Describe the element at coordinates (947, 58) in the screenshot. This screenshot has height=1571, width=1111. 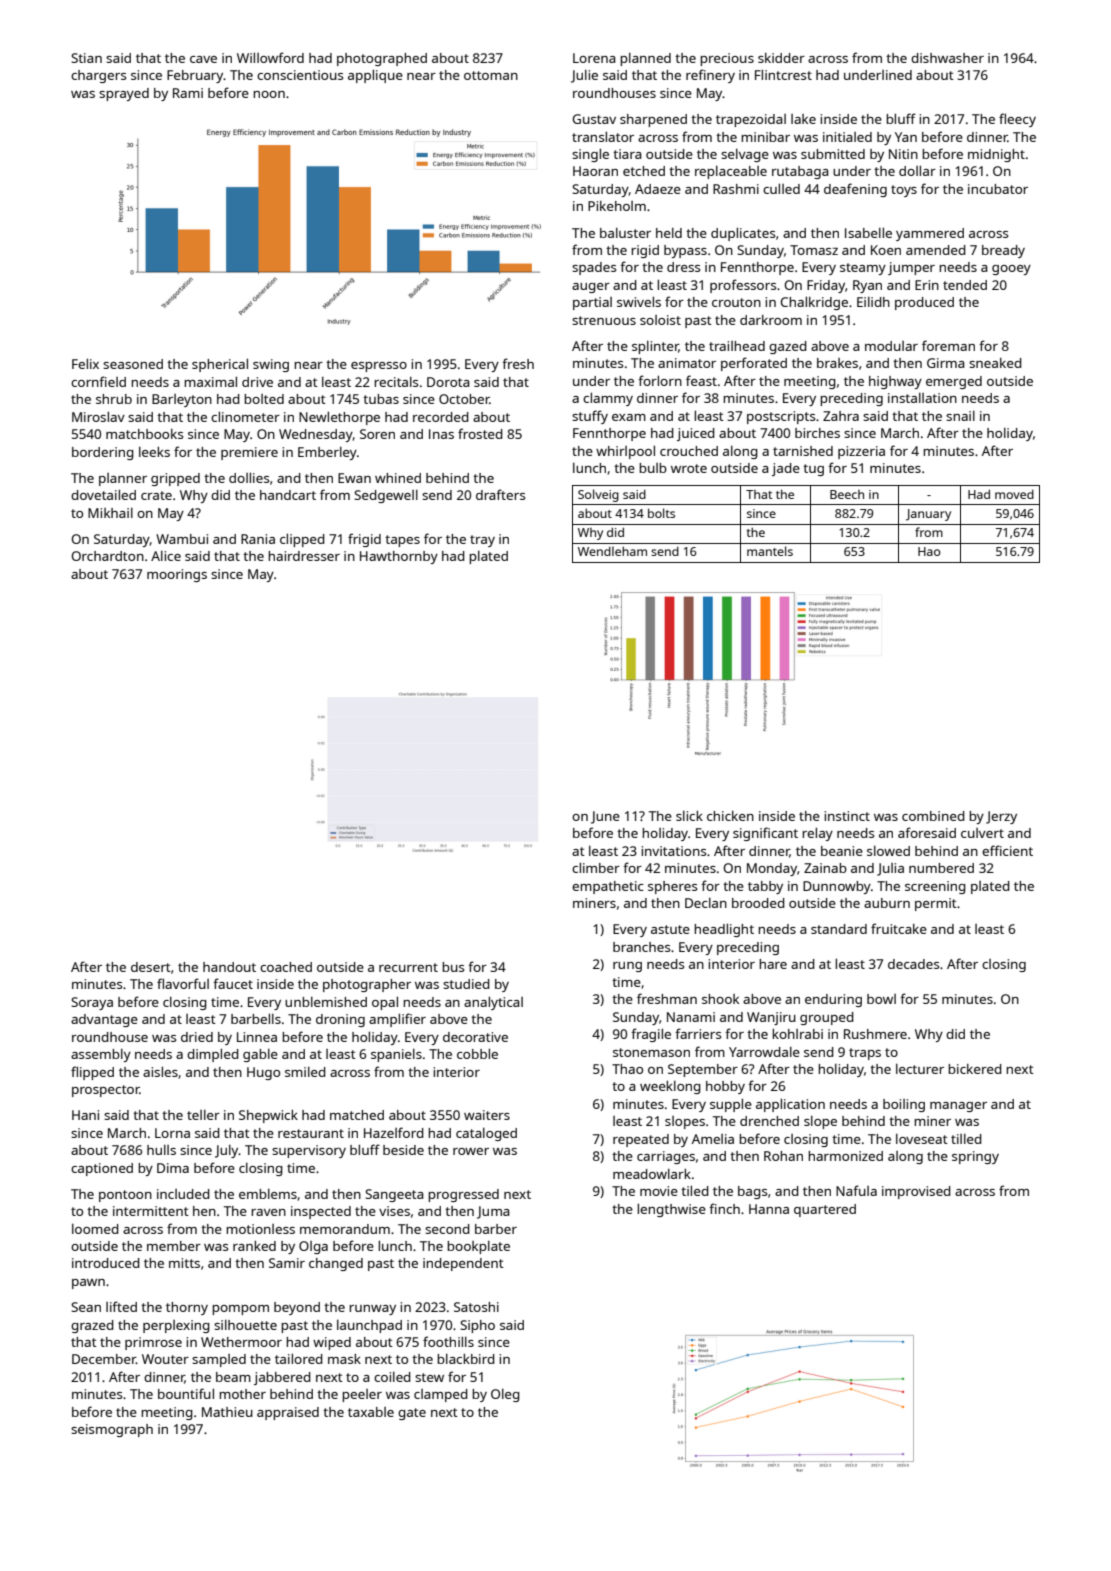
I see `dishwasher` at that location.
